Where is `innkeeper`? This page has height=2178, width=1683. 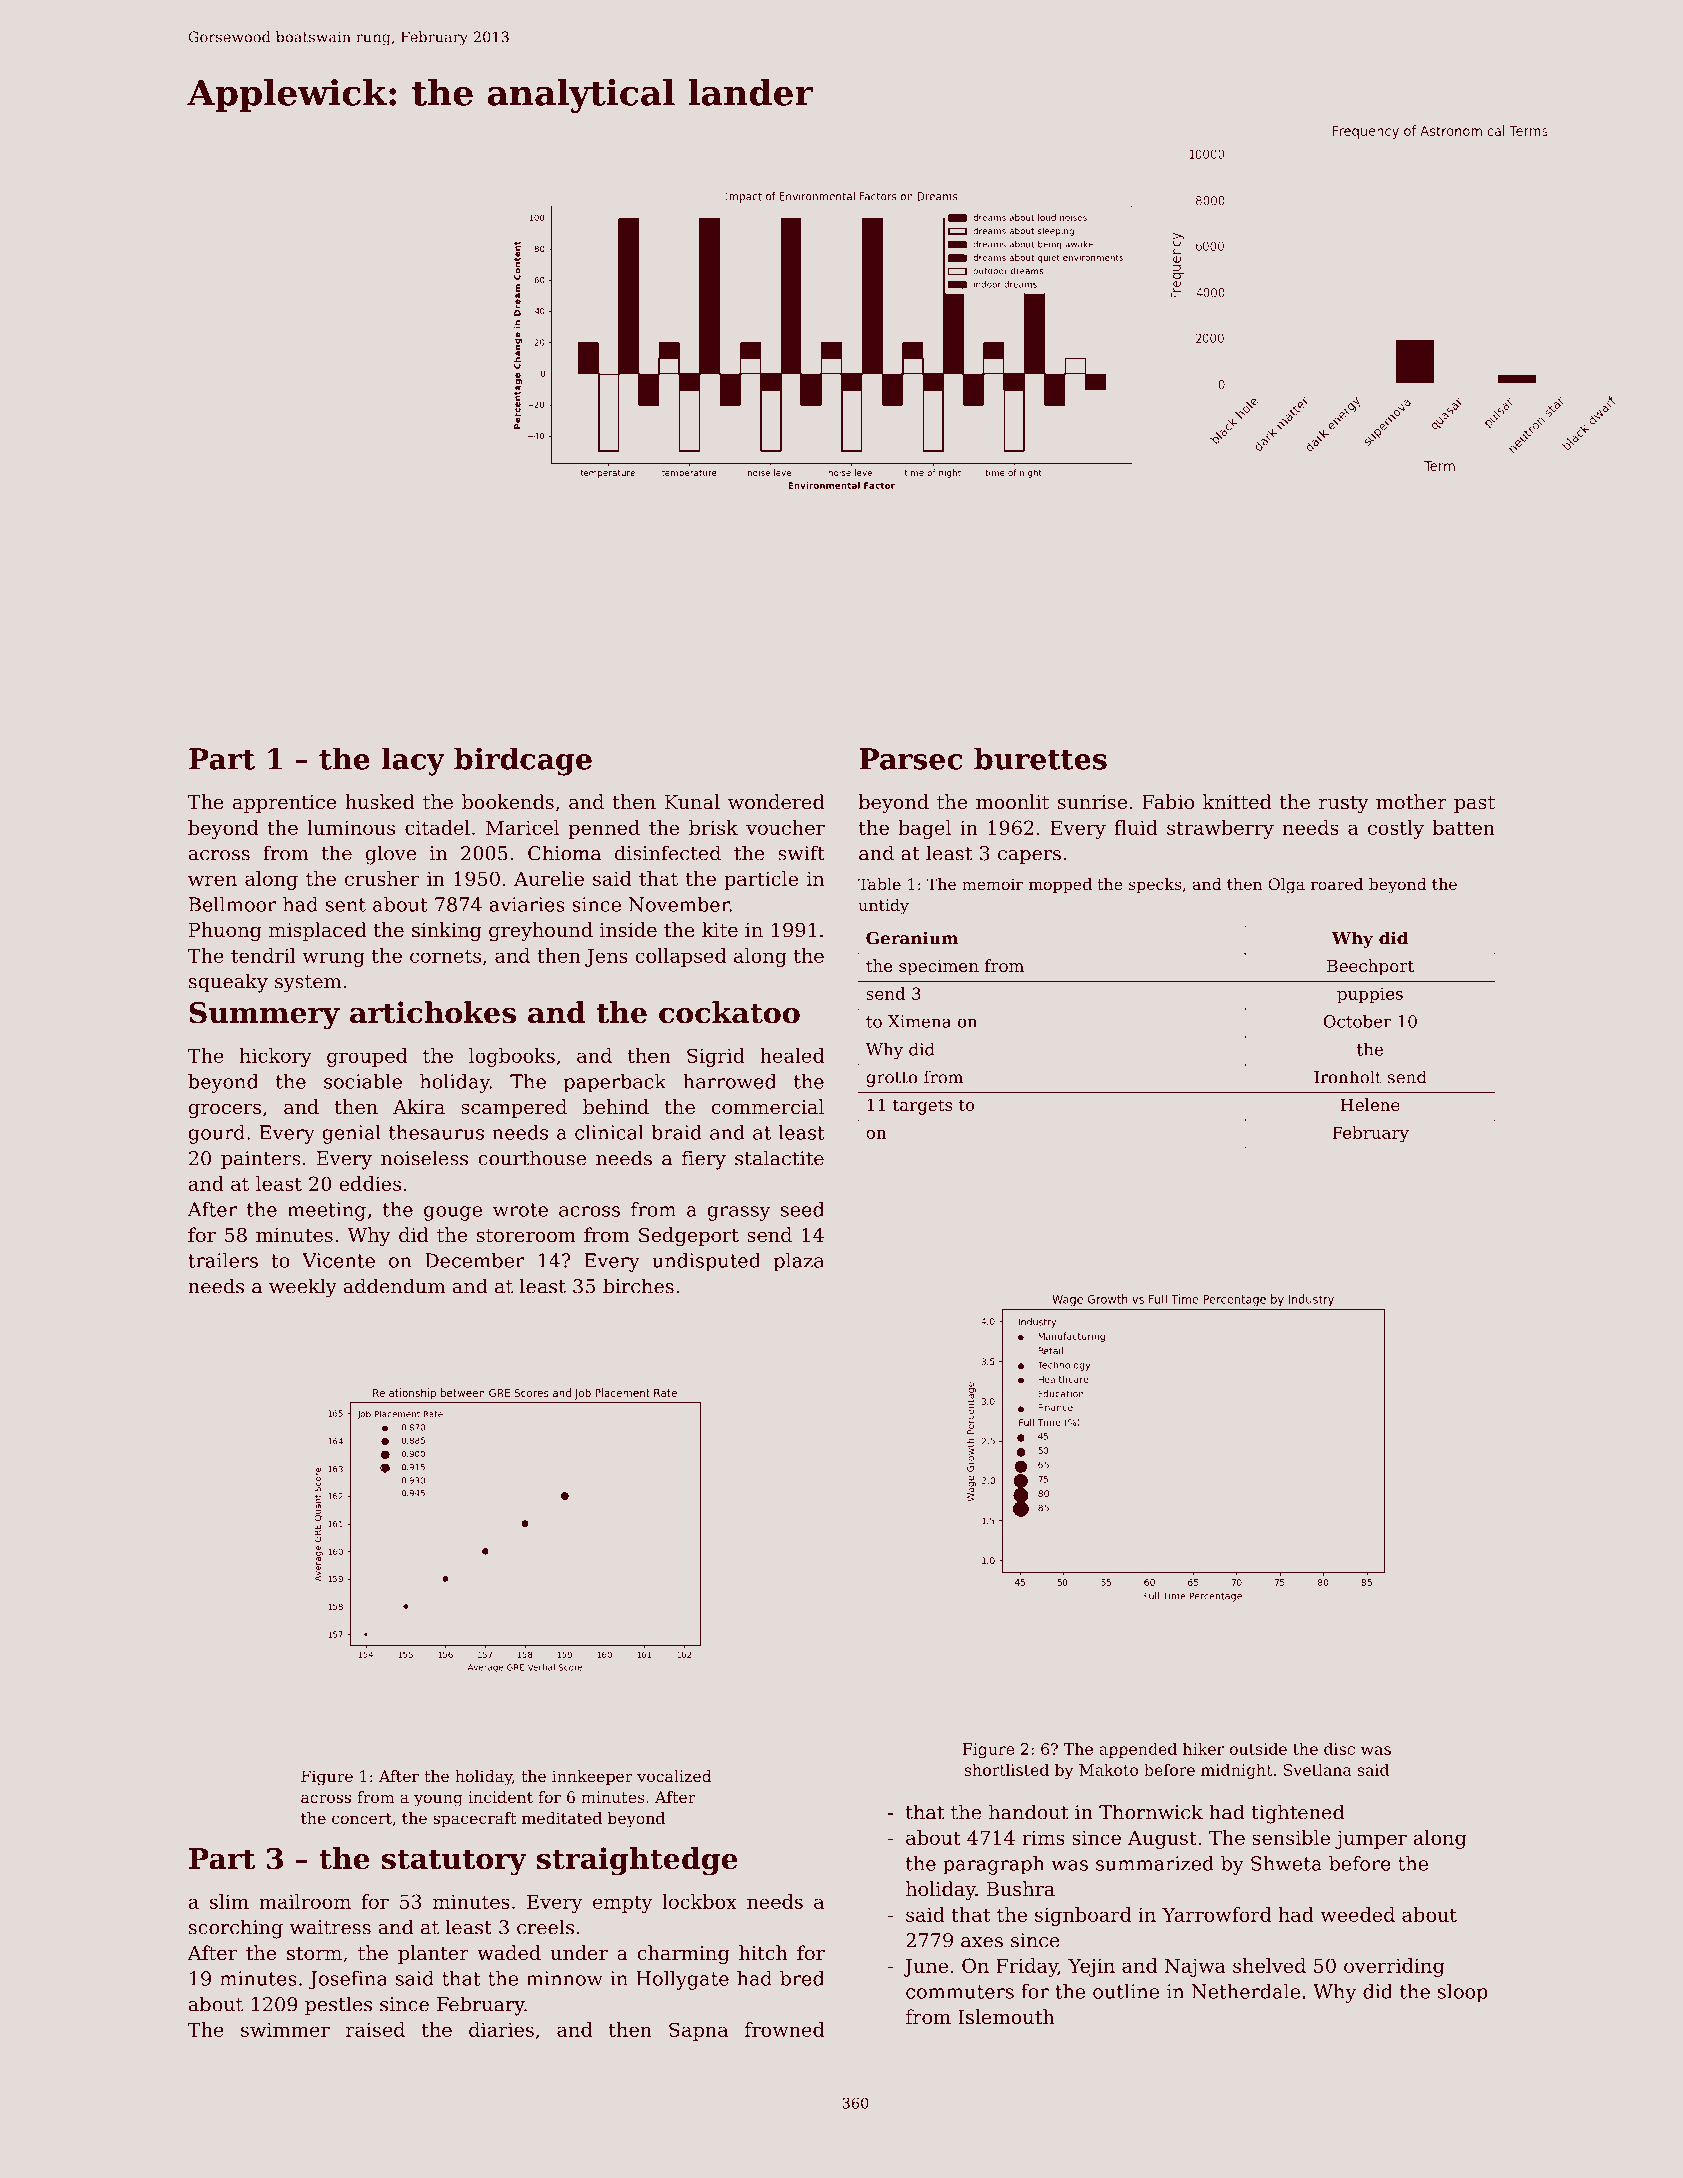 innkeeper is located at coordinates (592, 1778).
